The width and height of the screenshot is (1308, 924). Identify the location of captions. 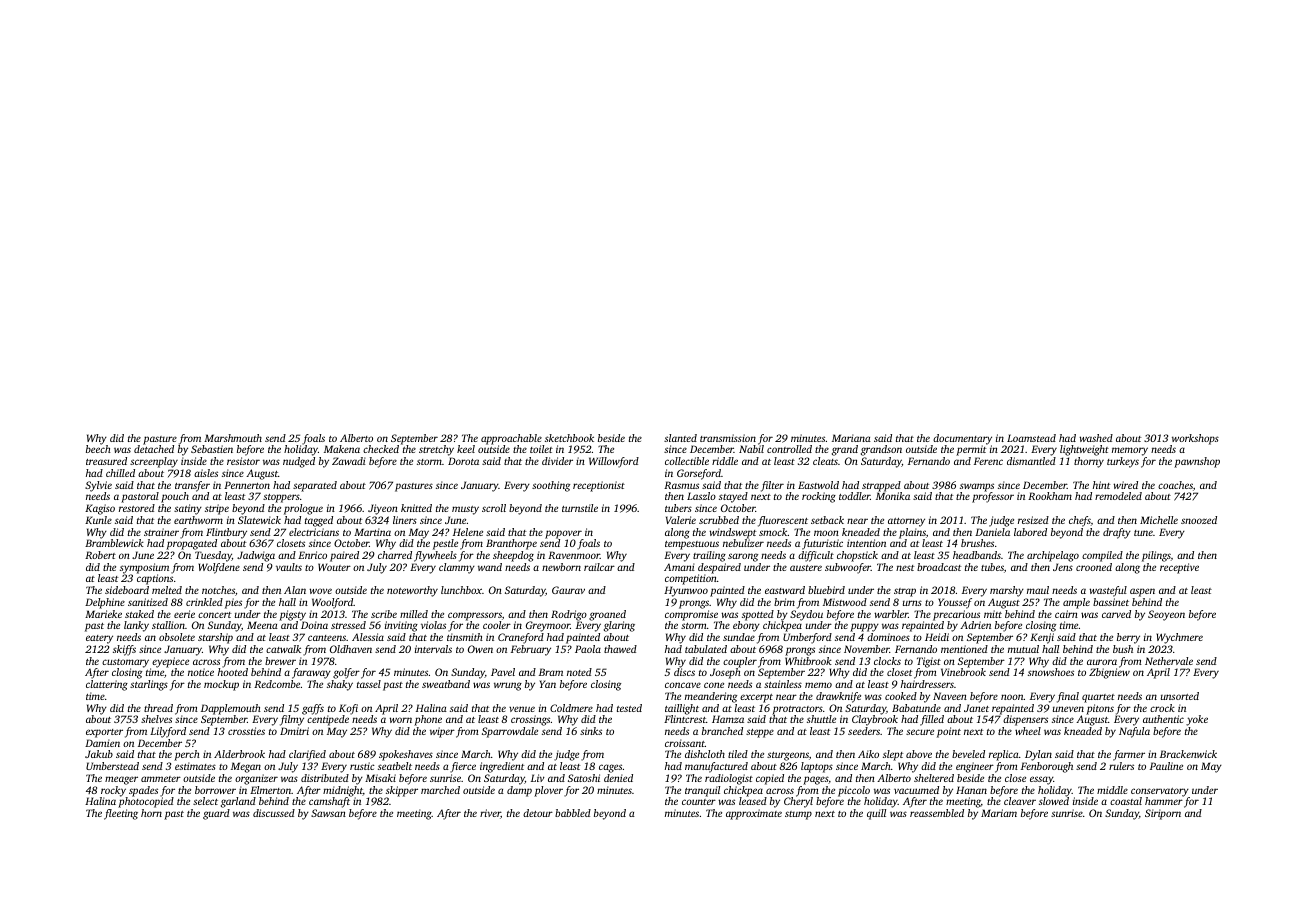
(155, 580).
